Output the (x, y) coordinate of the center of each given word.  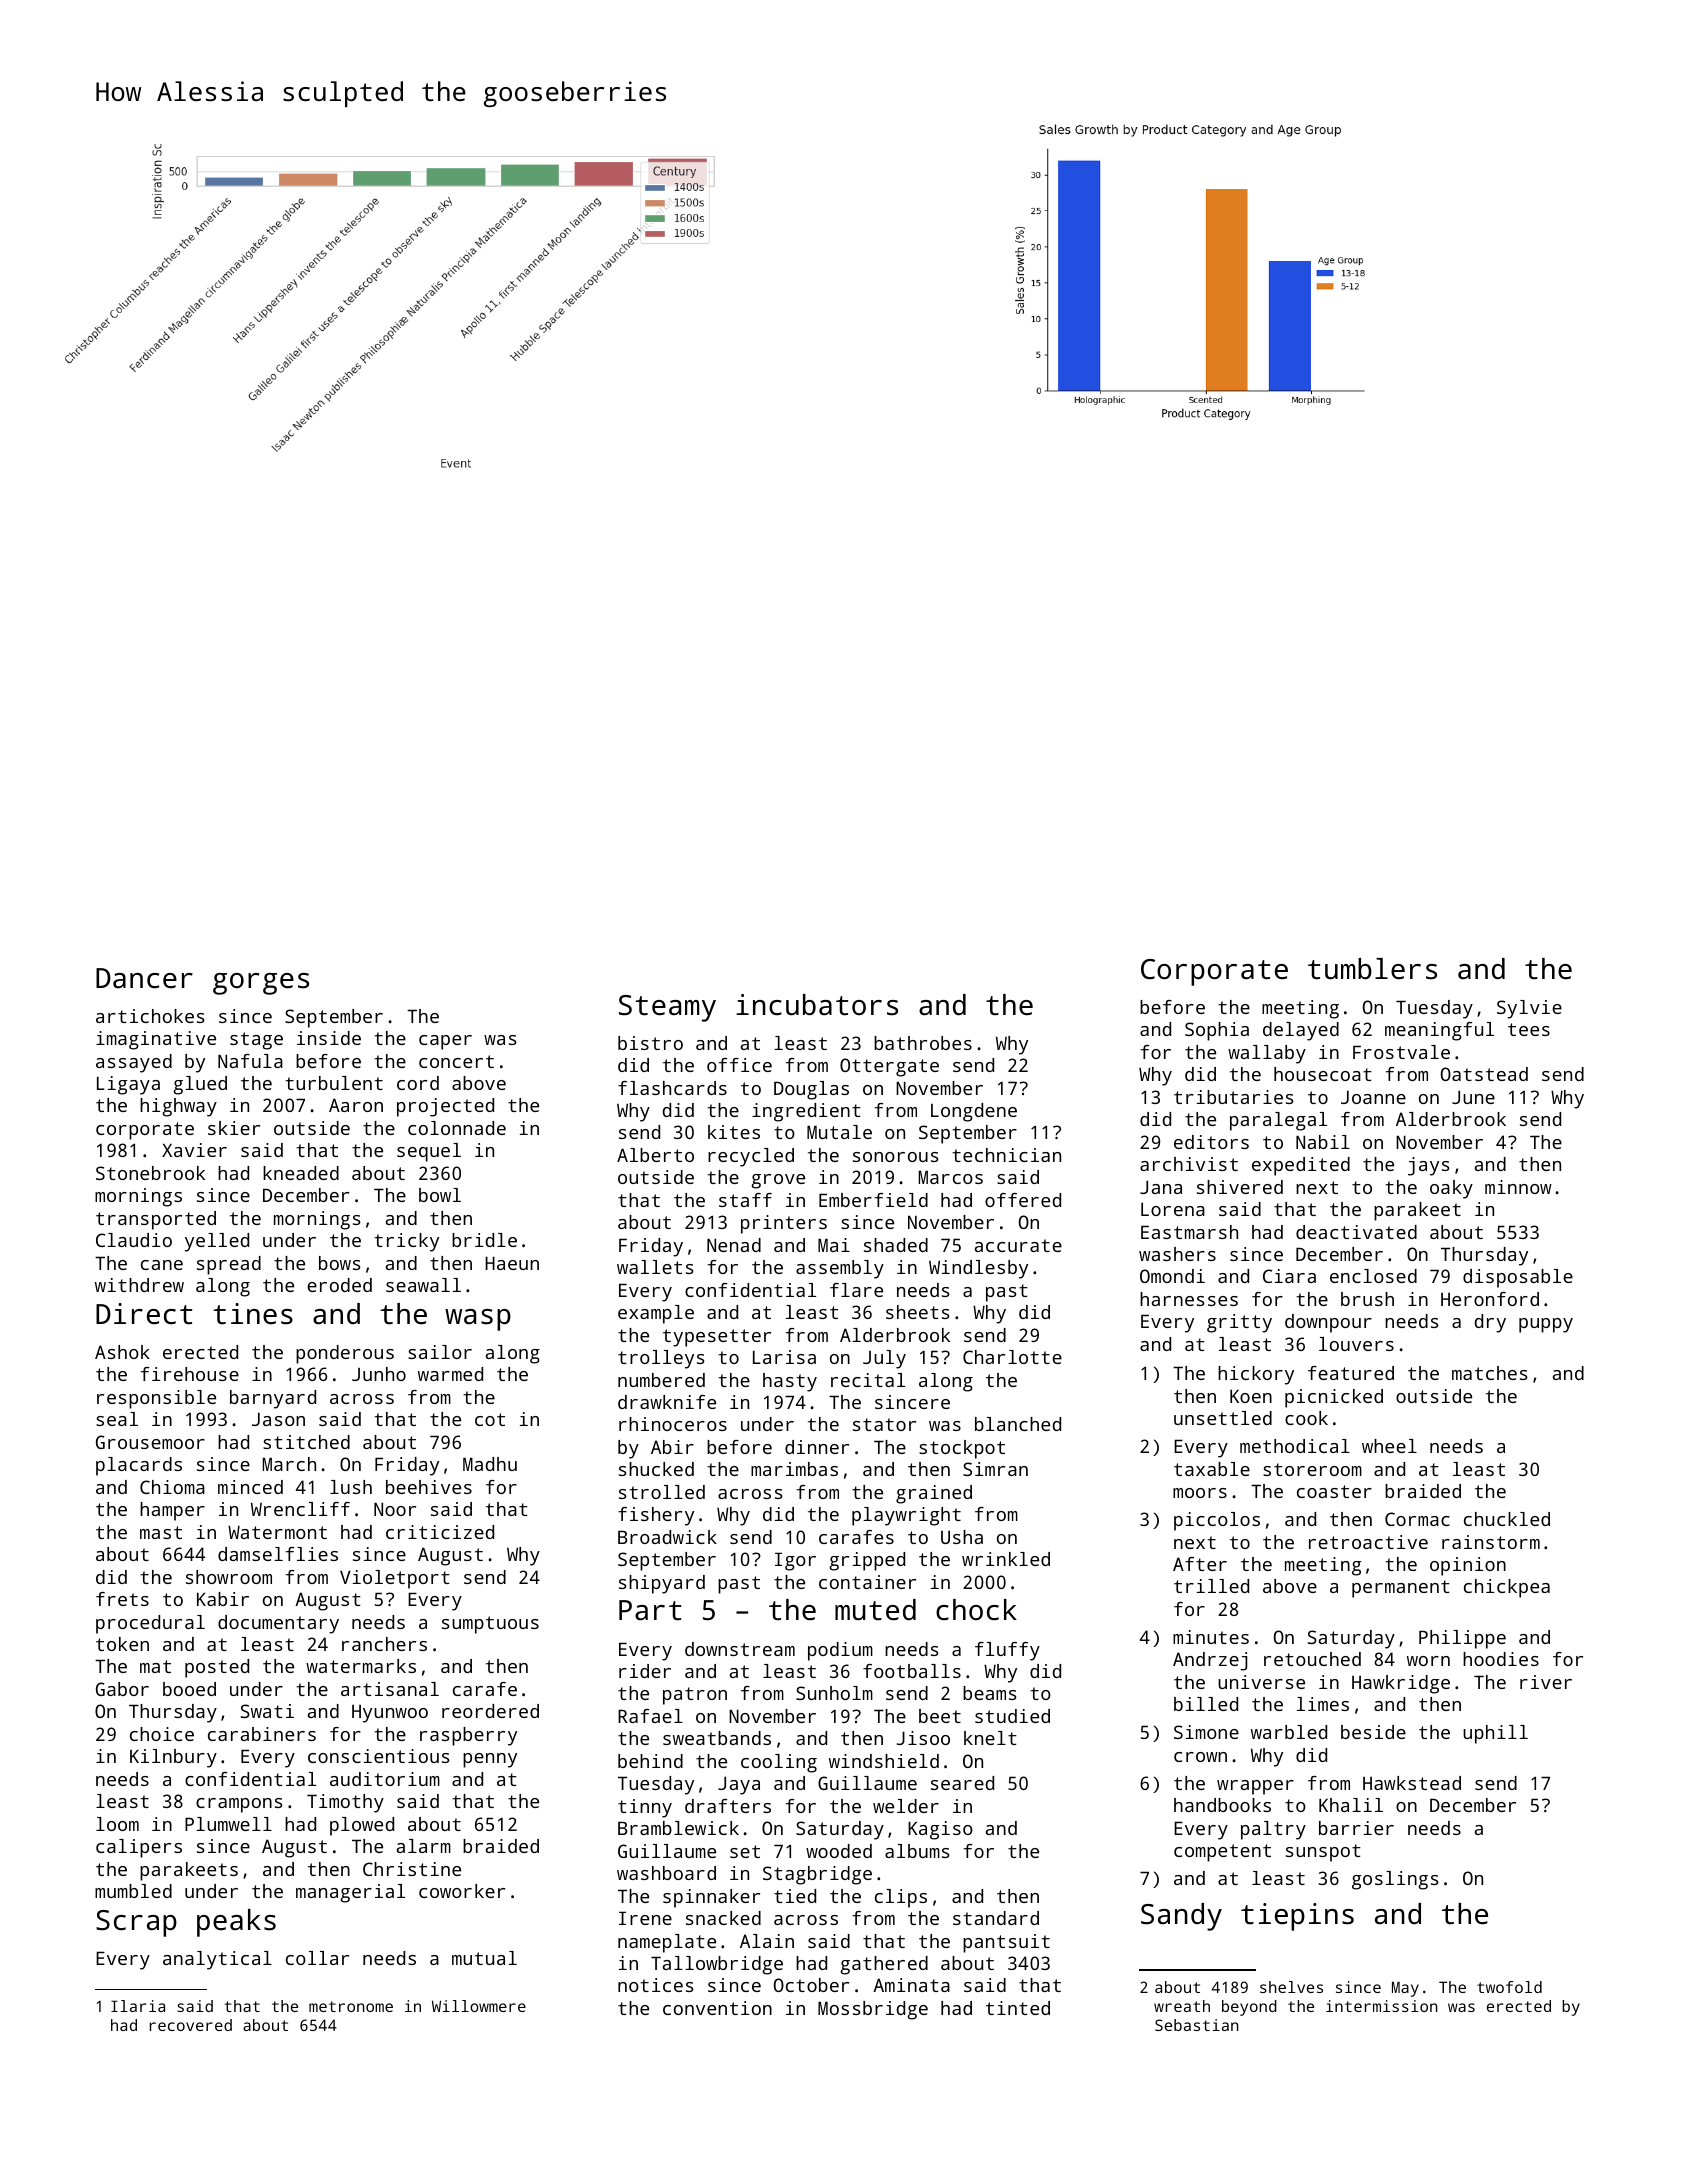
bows (340, 1263)
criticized (440, 1532)
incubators (817, 1005)
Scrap (136, 1923)
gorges (261, 984)
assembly (840, 1269)
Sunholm (834, 1693)
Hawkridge (1401, 1684)
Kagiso (940, 1830)
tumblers (1372, 969)
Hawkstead (1412, 1783)
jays (1429, 1166)
